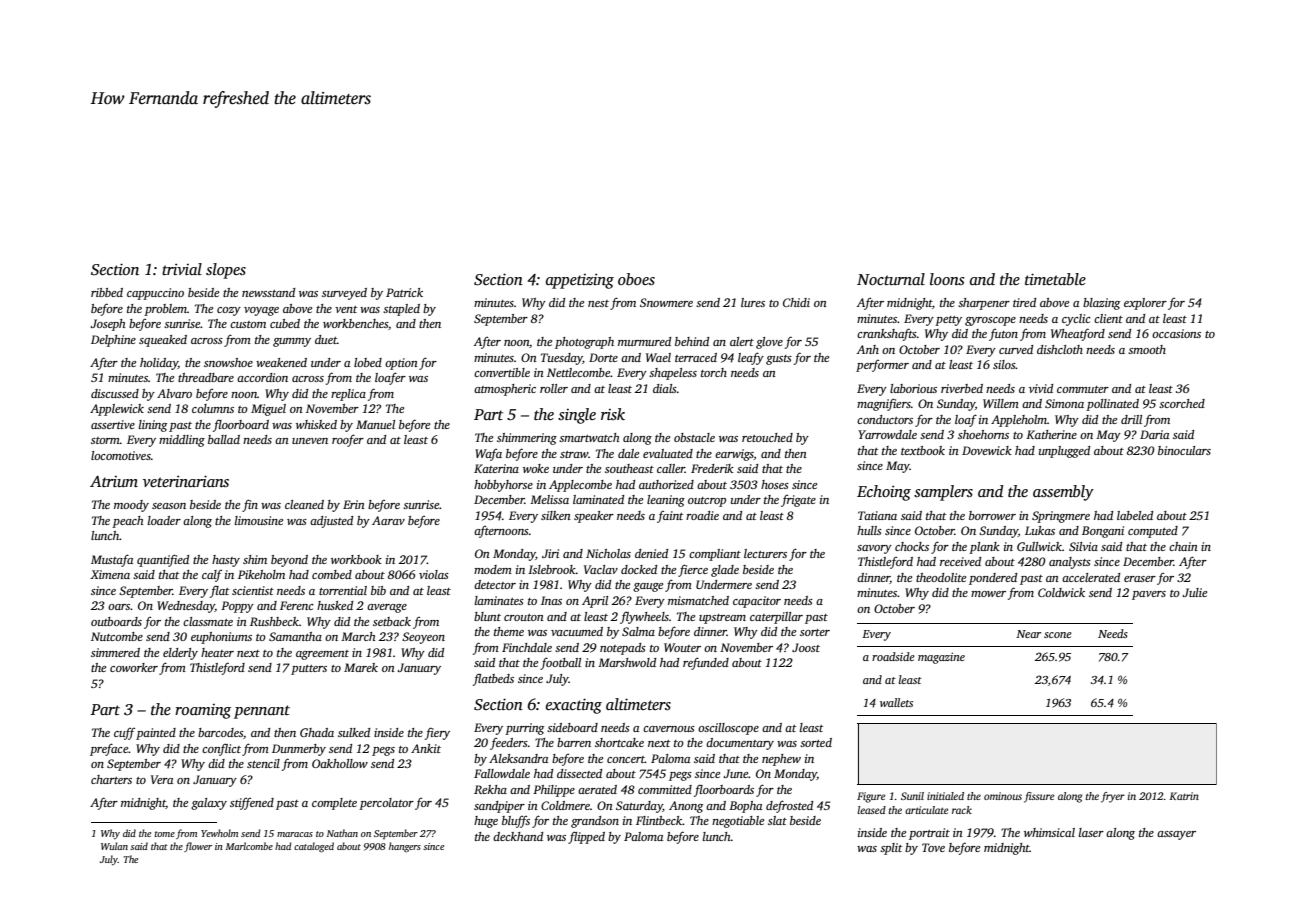 The width and height of the page is (1308, 924). What do you see at coordinates (355, 323) in the page?
I see `workbenches` at bounding box center [355, 323].
